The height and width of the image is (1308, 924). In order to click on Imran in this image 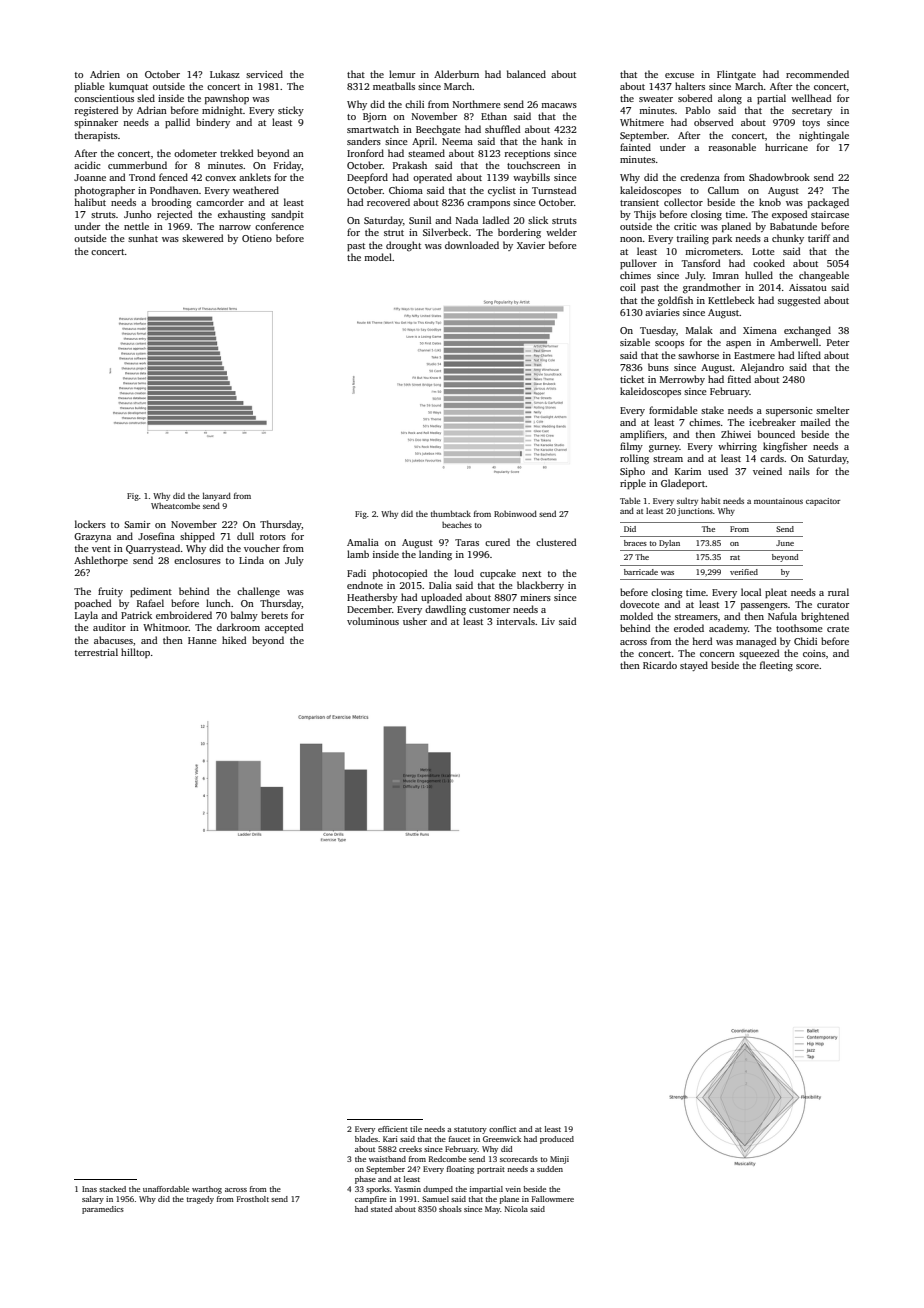, I will do `click(726, 275)`.
